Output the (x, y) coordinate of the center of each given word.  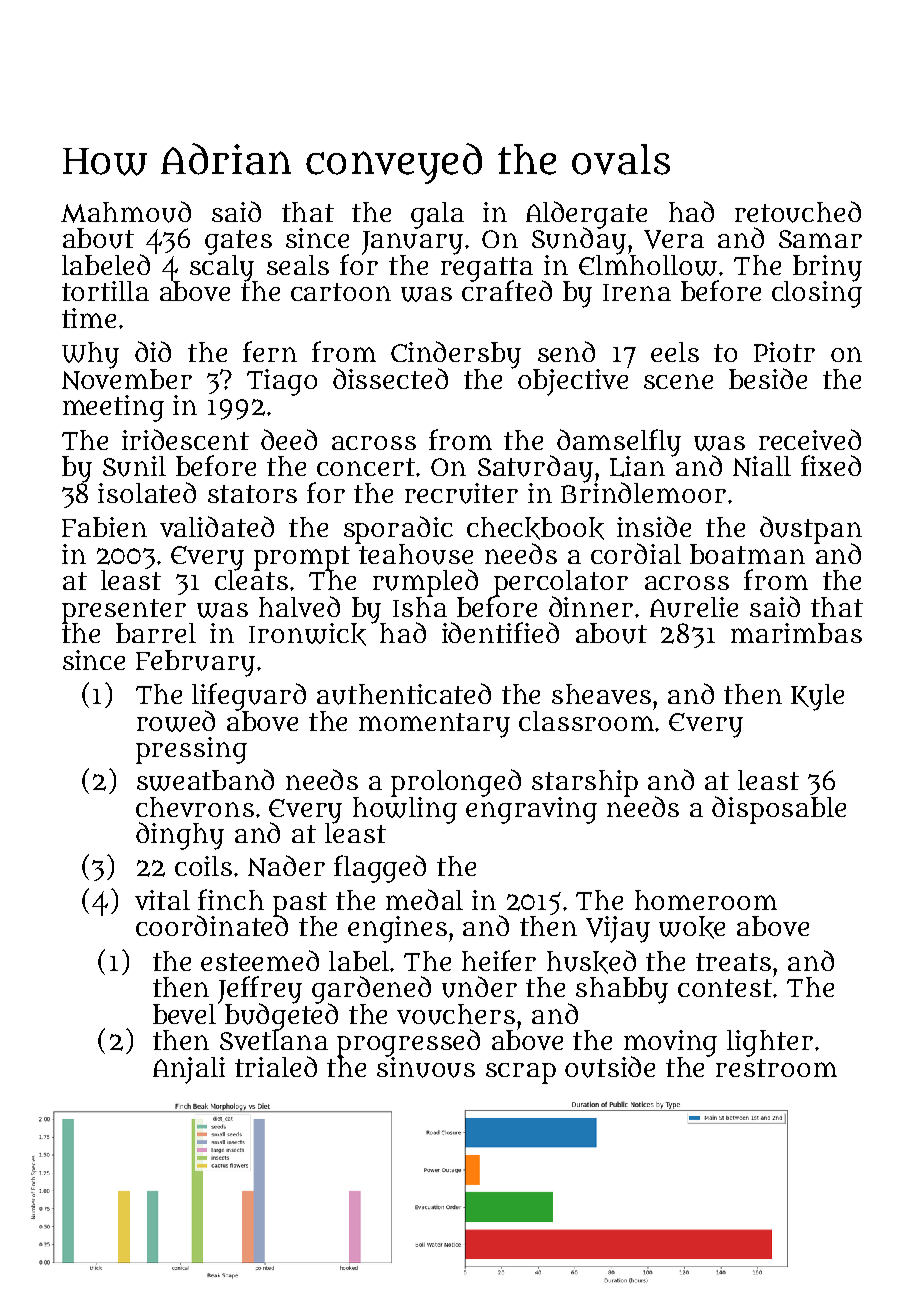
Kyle (817, 697)
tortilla (105, 291)
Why (90, 355)
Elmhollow (648, 265)
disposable (779, 810)
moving (670, 1043)
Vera (674, 239)
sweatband (205, 780)
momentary (434, 725)
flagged (380, 869)
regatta (487, 269)
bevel (184, 1014)
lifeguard (249, 696)
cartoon (341, 292)
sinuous (426, 1067)
